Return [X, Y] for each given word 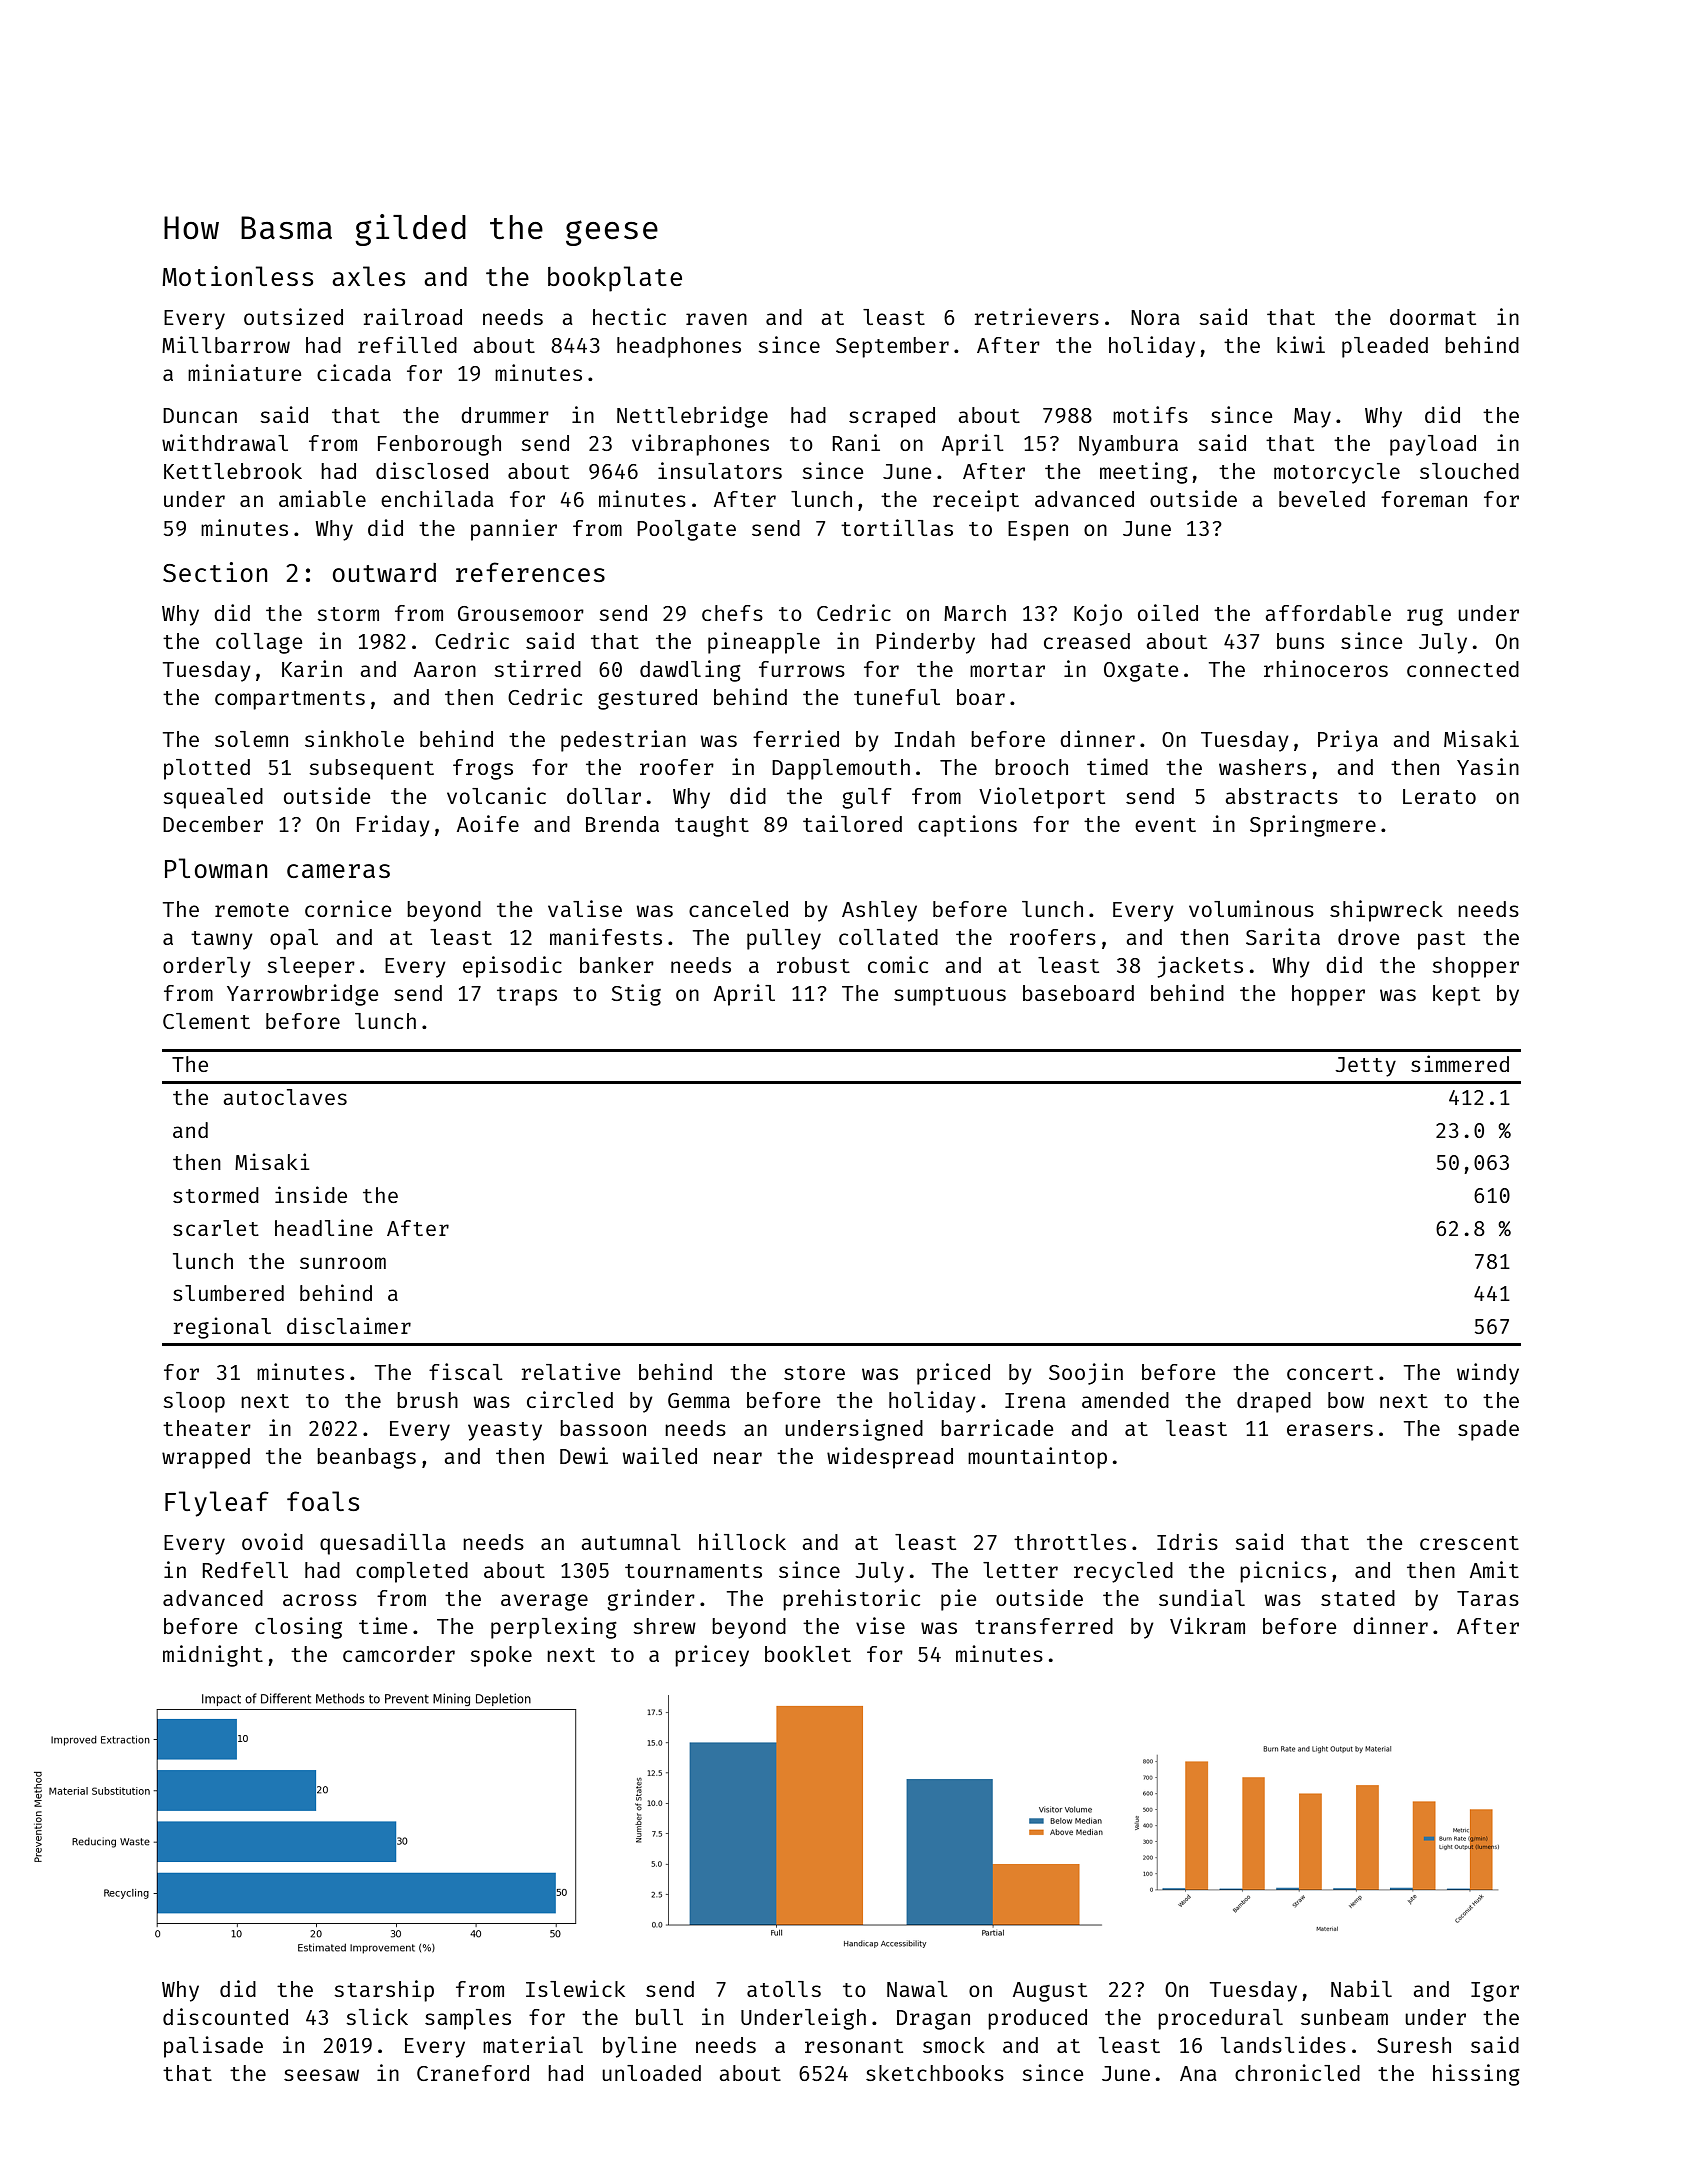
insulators [720, 470]
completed [412, 1572]
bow [1346, 1400]
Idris [1187, 1541]
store [814, 1373]
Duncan [200, 415]
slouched [1469, 471]
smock [954, 2045]
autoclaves [285, 1097]
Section [215, 572]
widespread [890, 1458]
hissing [1476, 2075]
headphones [679, 347]
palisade [213, 2047]
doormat [1433, 317]
